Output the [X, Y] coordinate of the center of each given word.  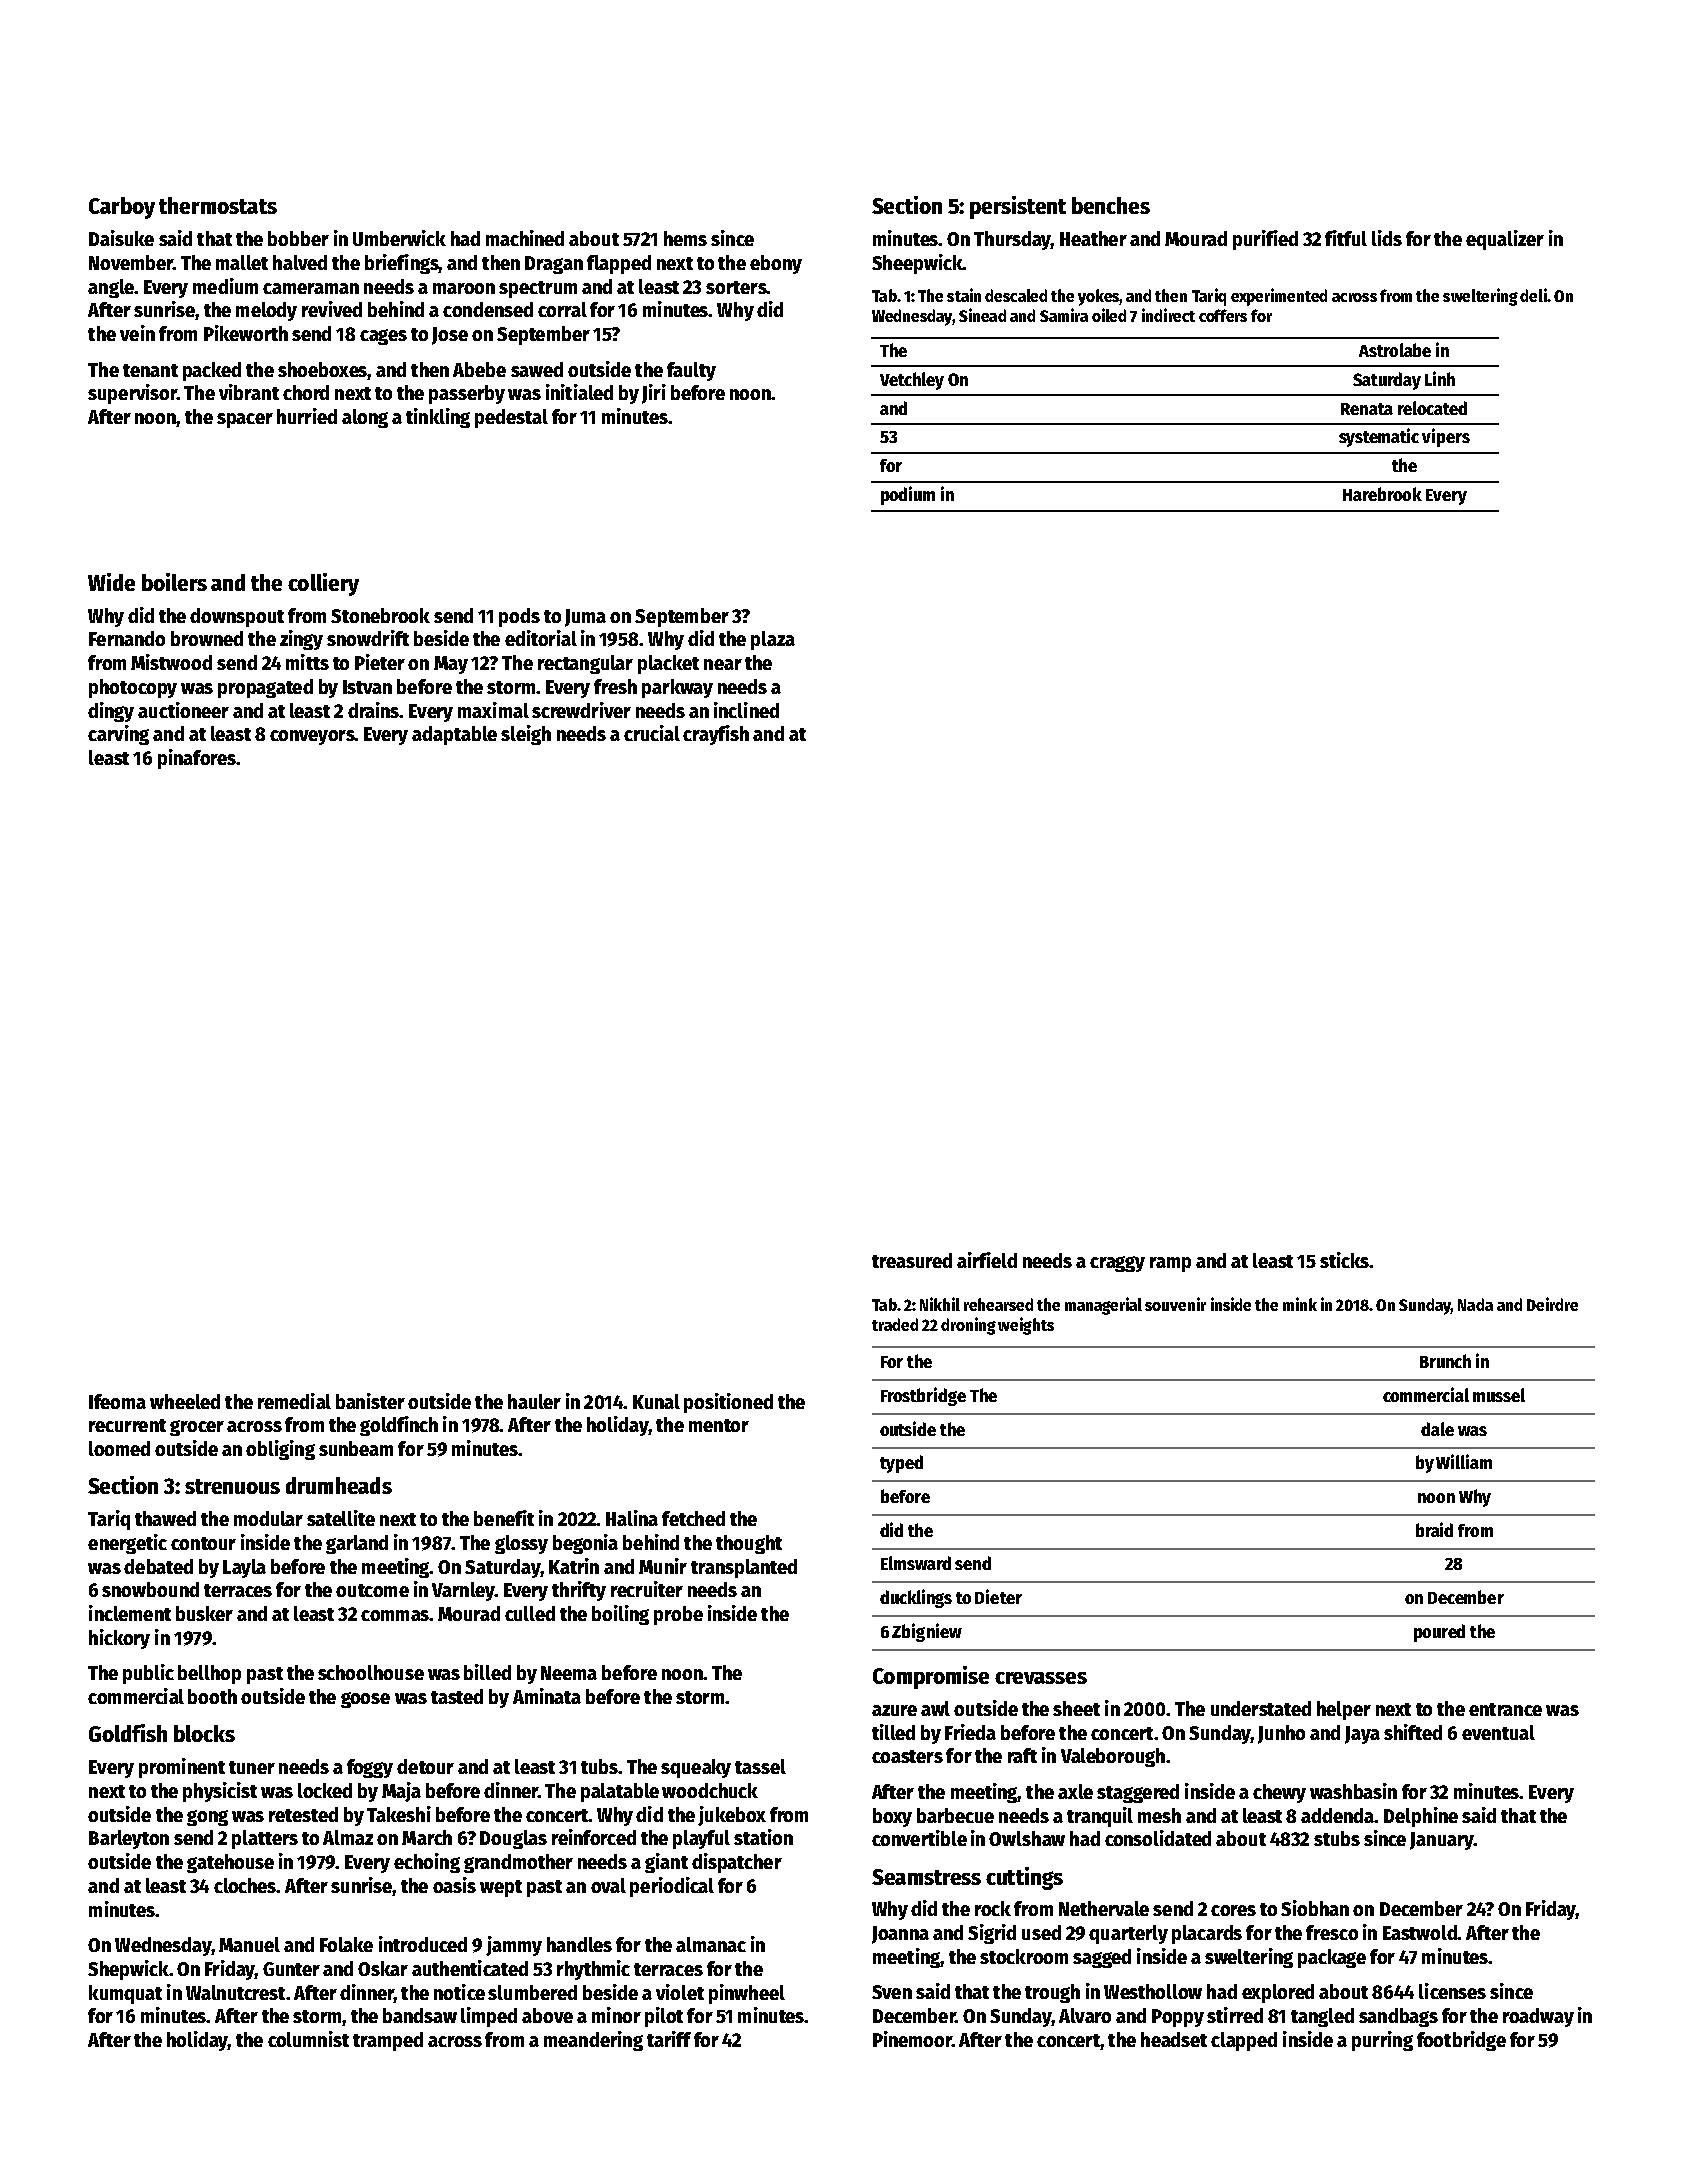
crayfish [716, 735]
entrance [1505, 1709]
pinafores [197, 759]
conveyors [312, 737]
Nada [1475, 1304]
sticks [1344, 1260]
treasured [912, 1260]
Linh [1440, 378]
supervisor [132, 394]
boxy [892, 1817]
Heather [1093, 238]
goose [365, 1700]
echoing [427, 1863]
